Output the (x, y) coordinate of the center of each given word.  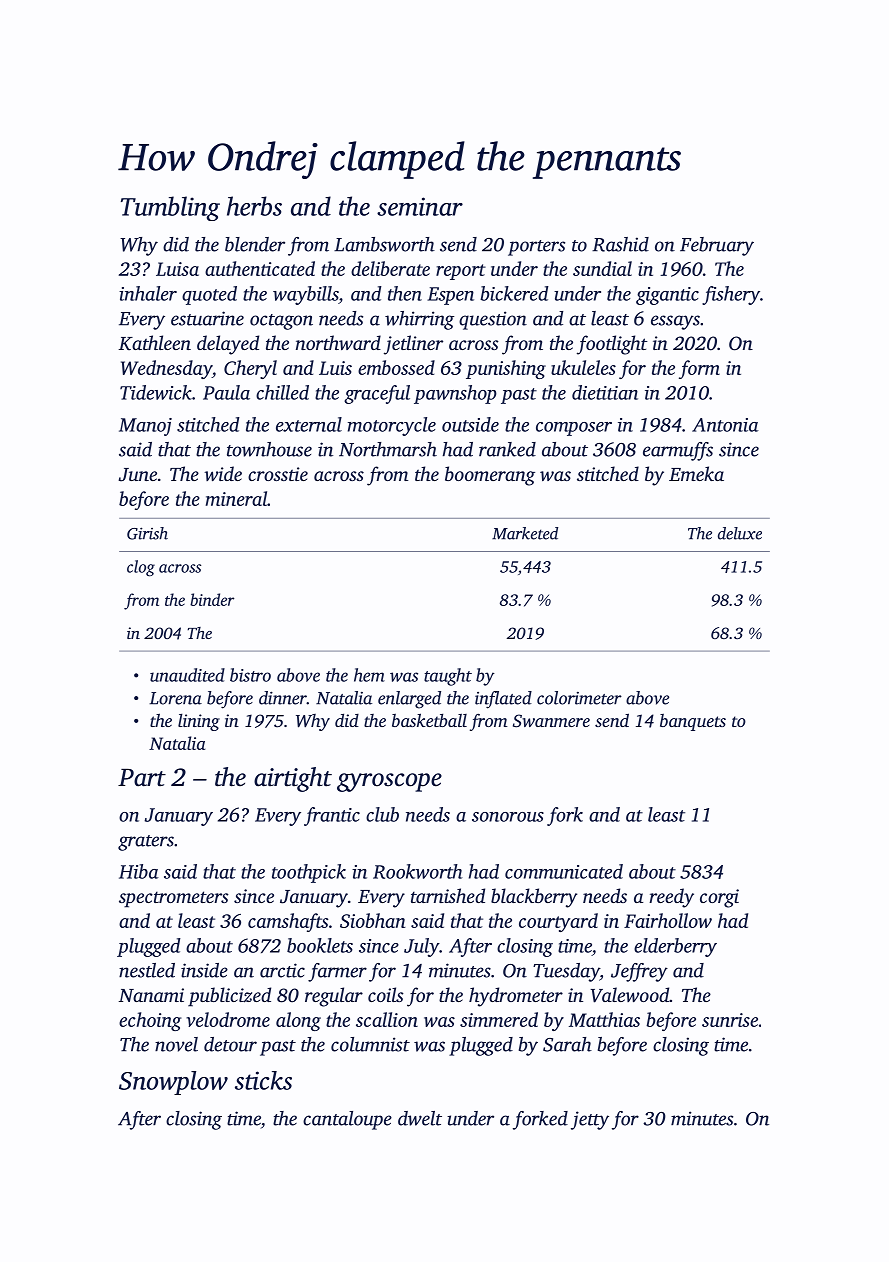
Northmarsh (388, 449)
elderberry (675, 947)
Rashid (620, 244)
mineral (237, 498)
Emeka (696, 473)
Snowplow (173, 1083)
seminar (420, 206)
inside (204, 970)
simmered (499, 1019)
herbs (254, 206)
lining (199, 722)
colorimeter (579, 698)
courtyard (558, 922)
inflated (503, 700)
